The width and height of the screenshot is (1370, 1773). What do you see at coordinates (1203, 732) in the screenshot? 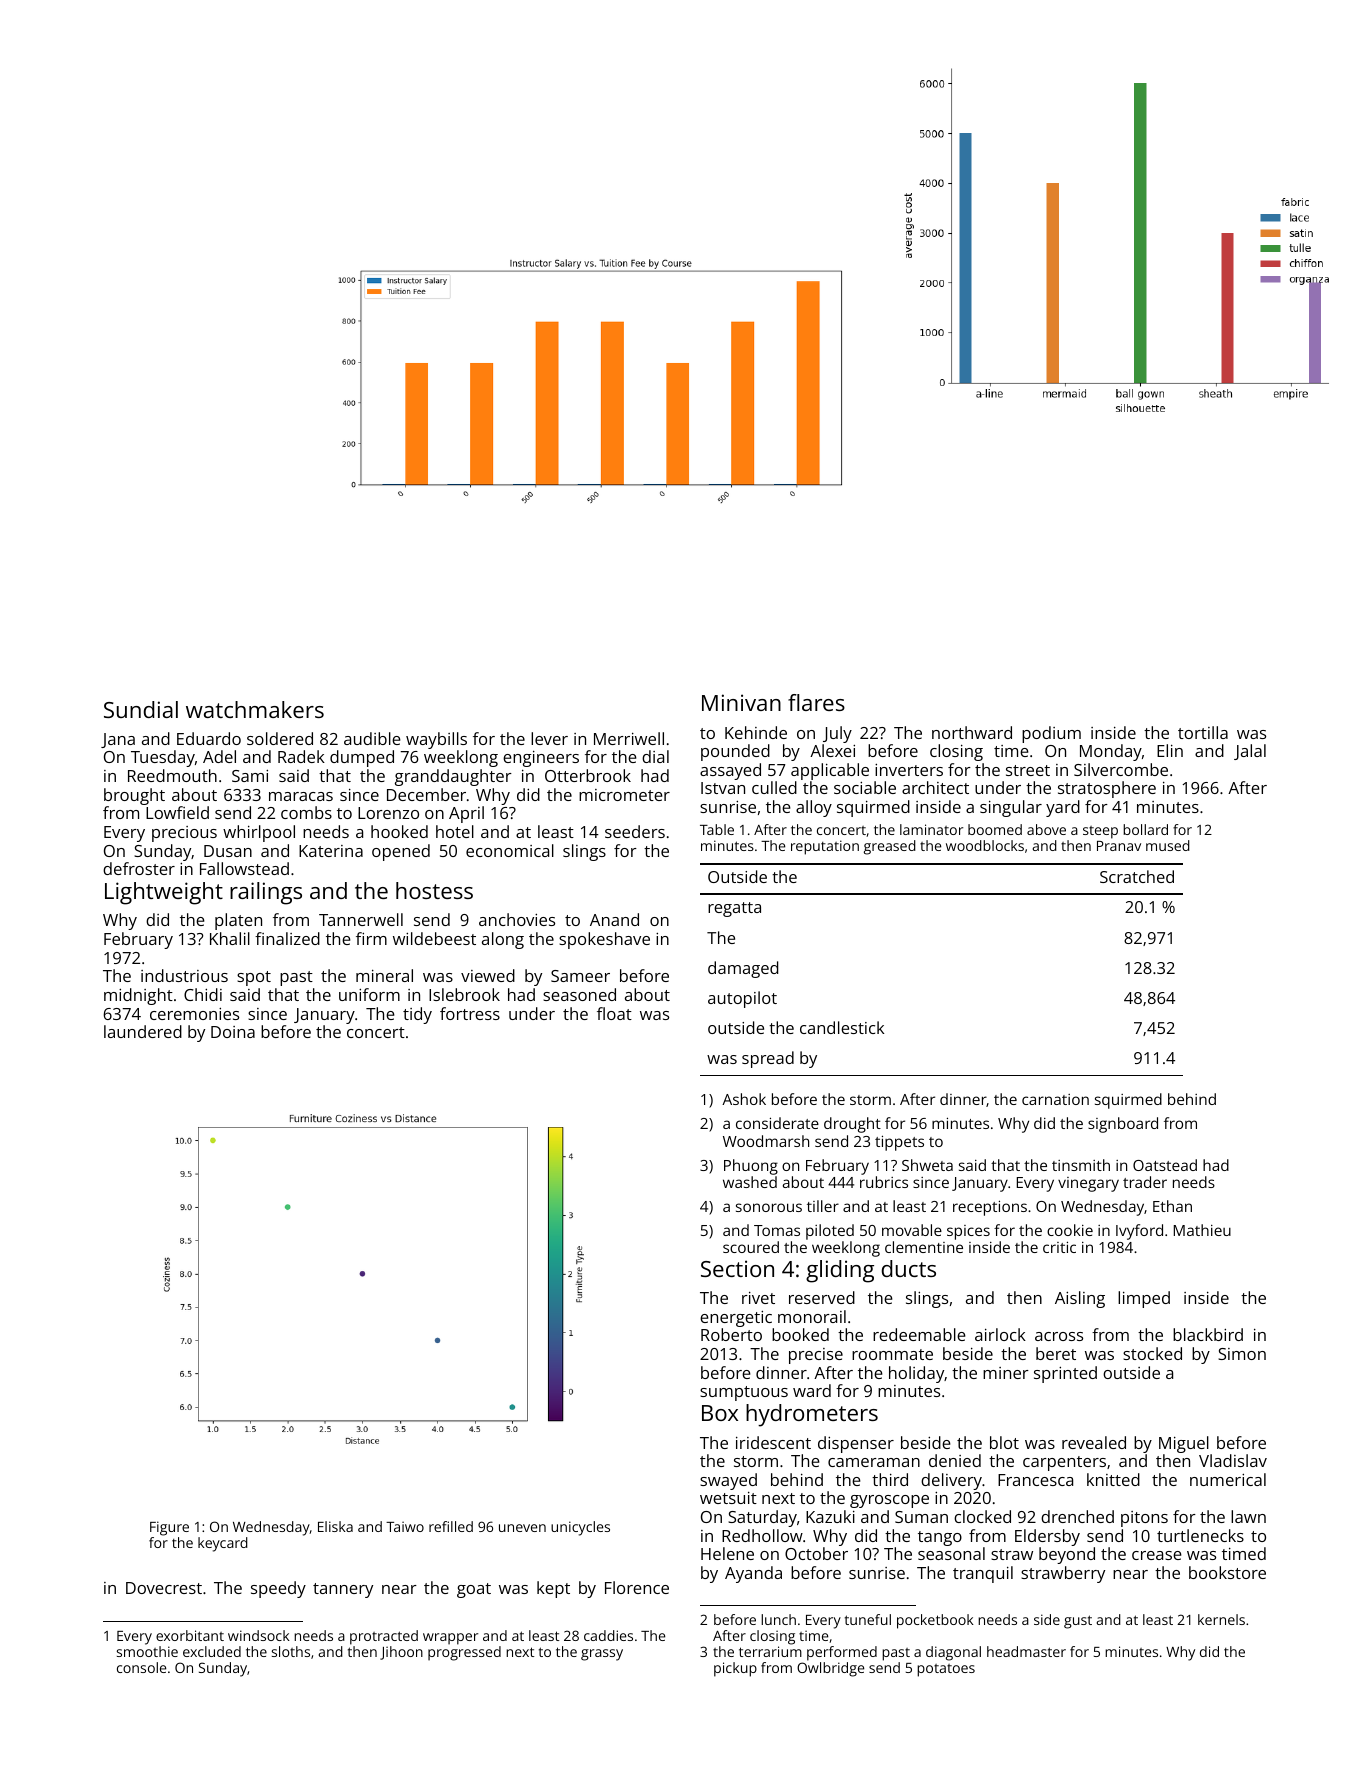
I see `tortilla` at bounding box center [1203, 732].
